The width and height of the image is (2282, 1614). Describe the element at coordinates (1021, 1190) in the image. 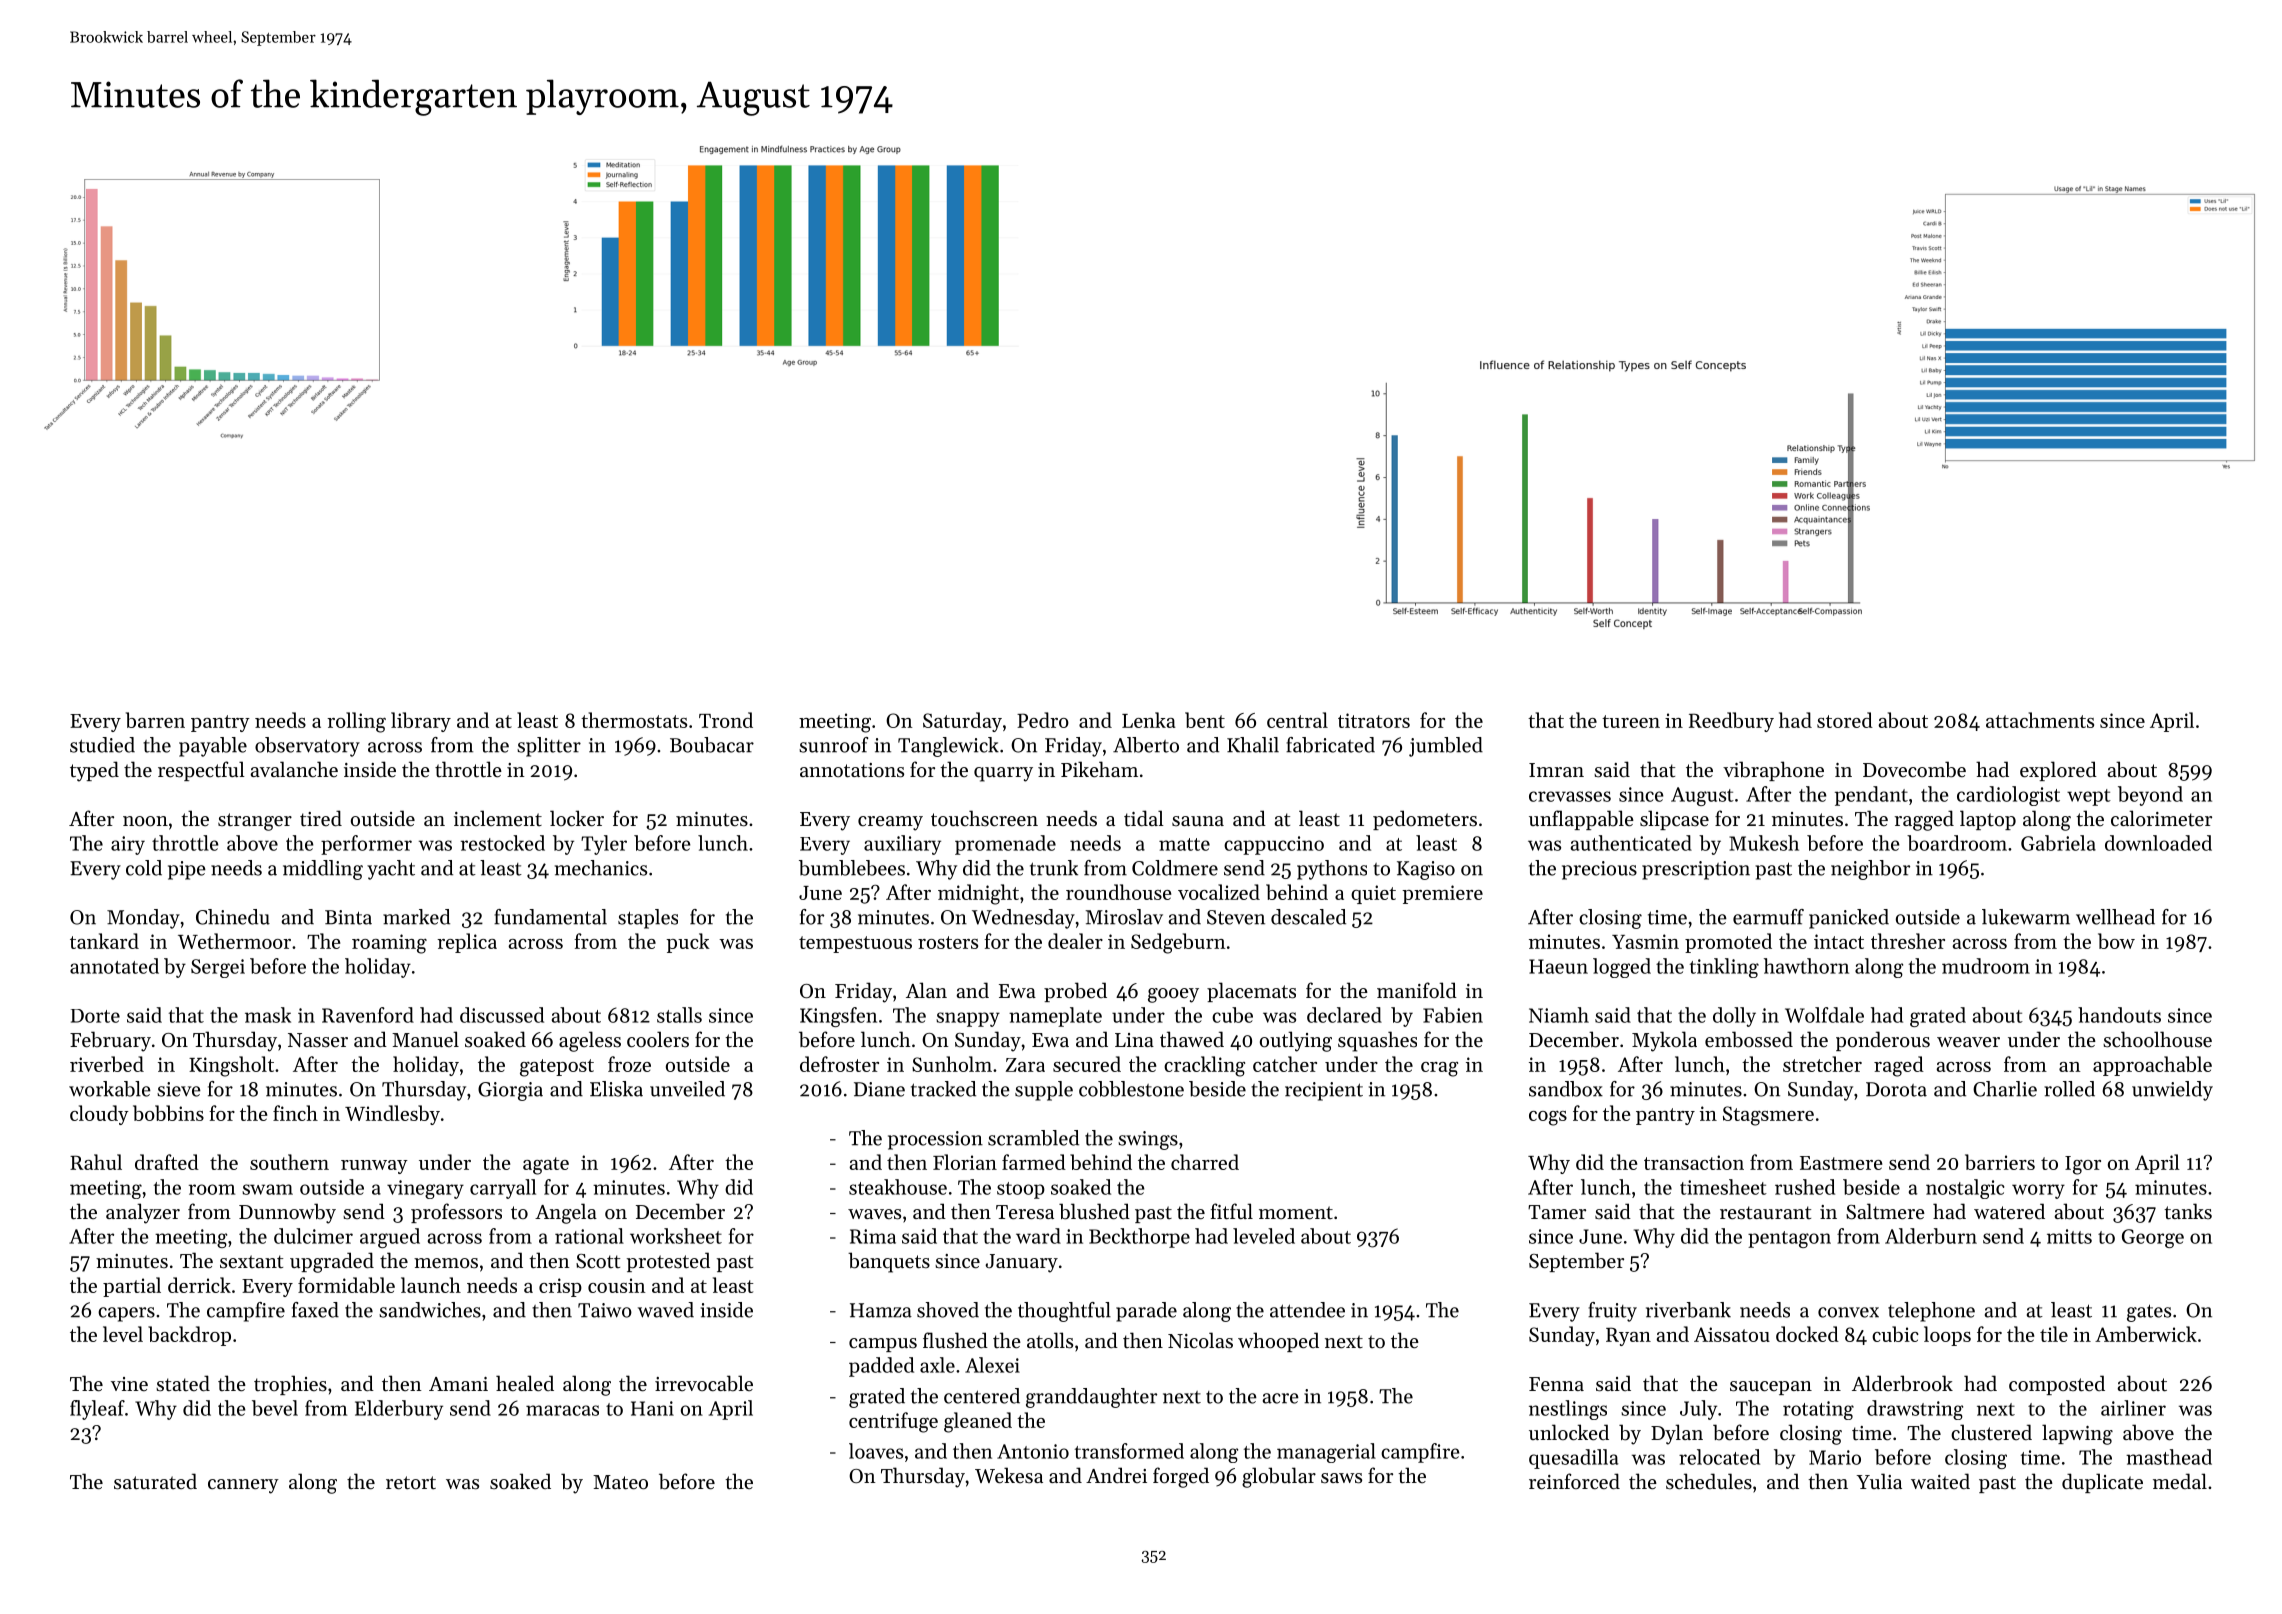

I see `stoop` at that location.
